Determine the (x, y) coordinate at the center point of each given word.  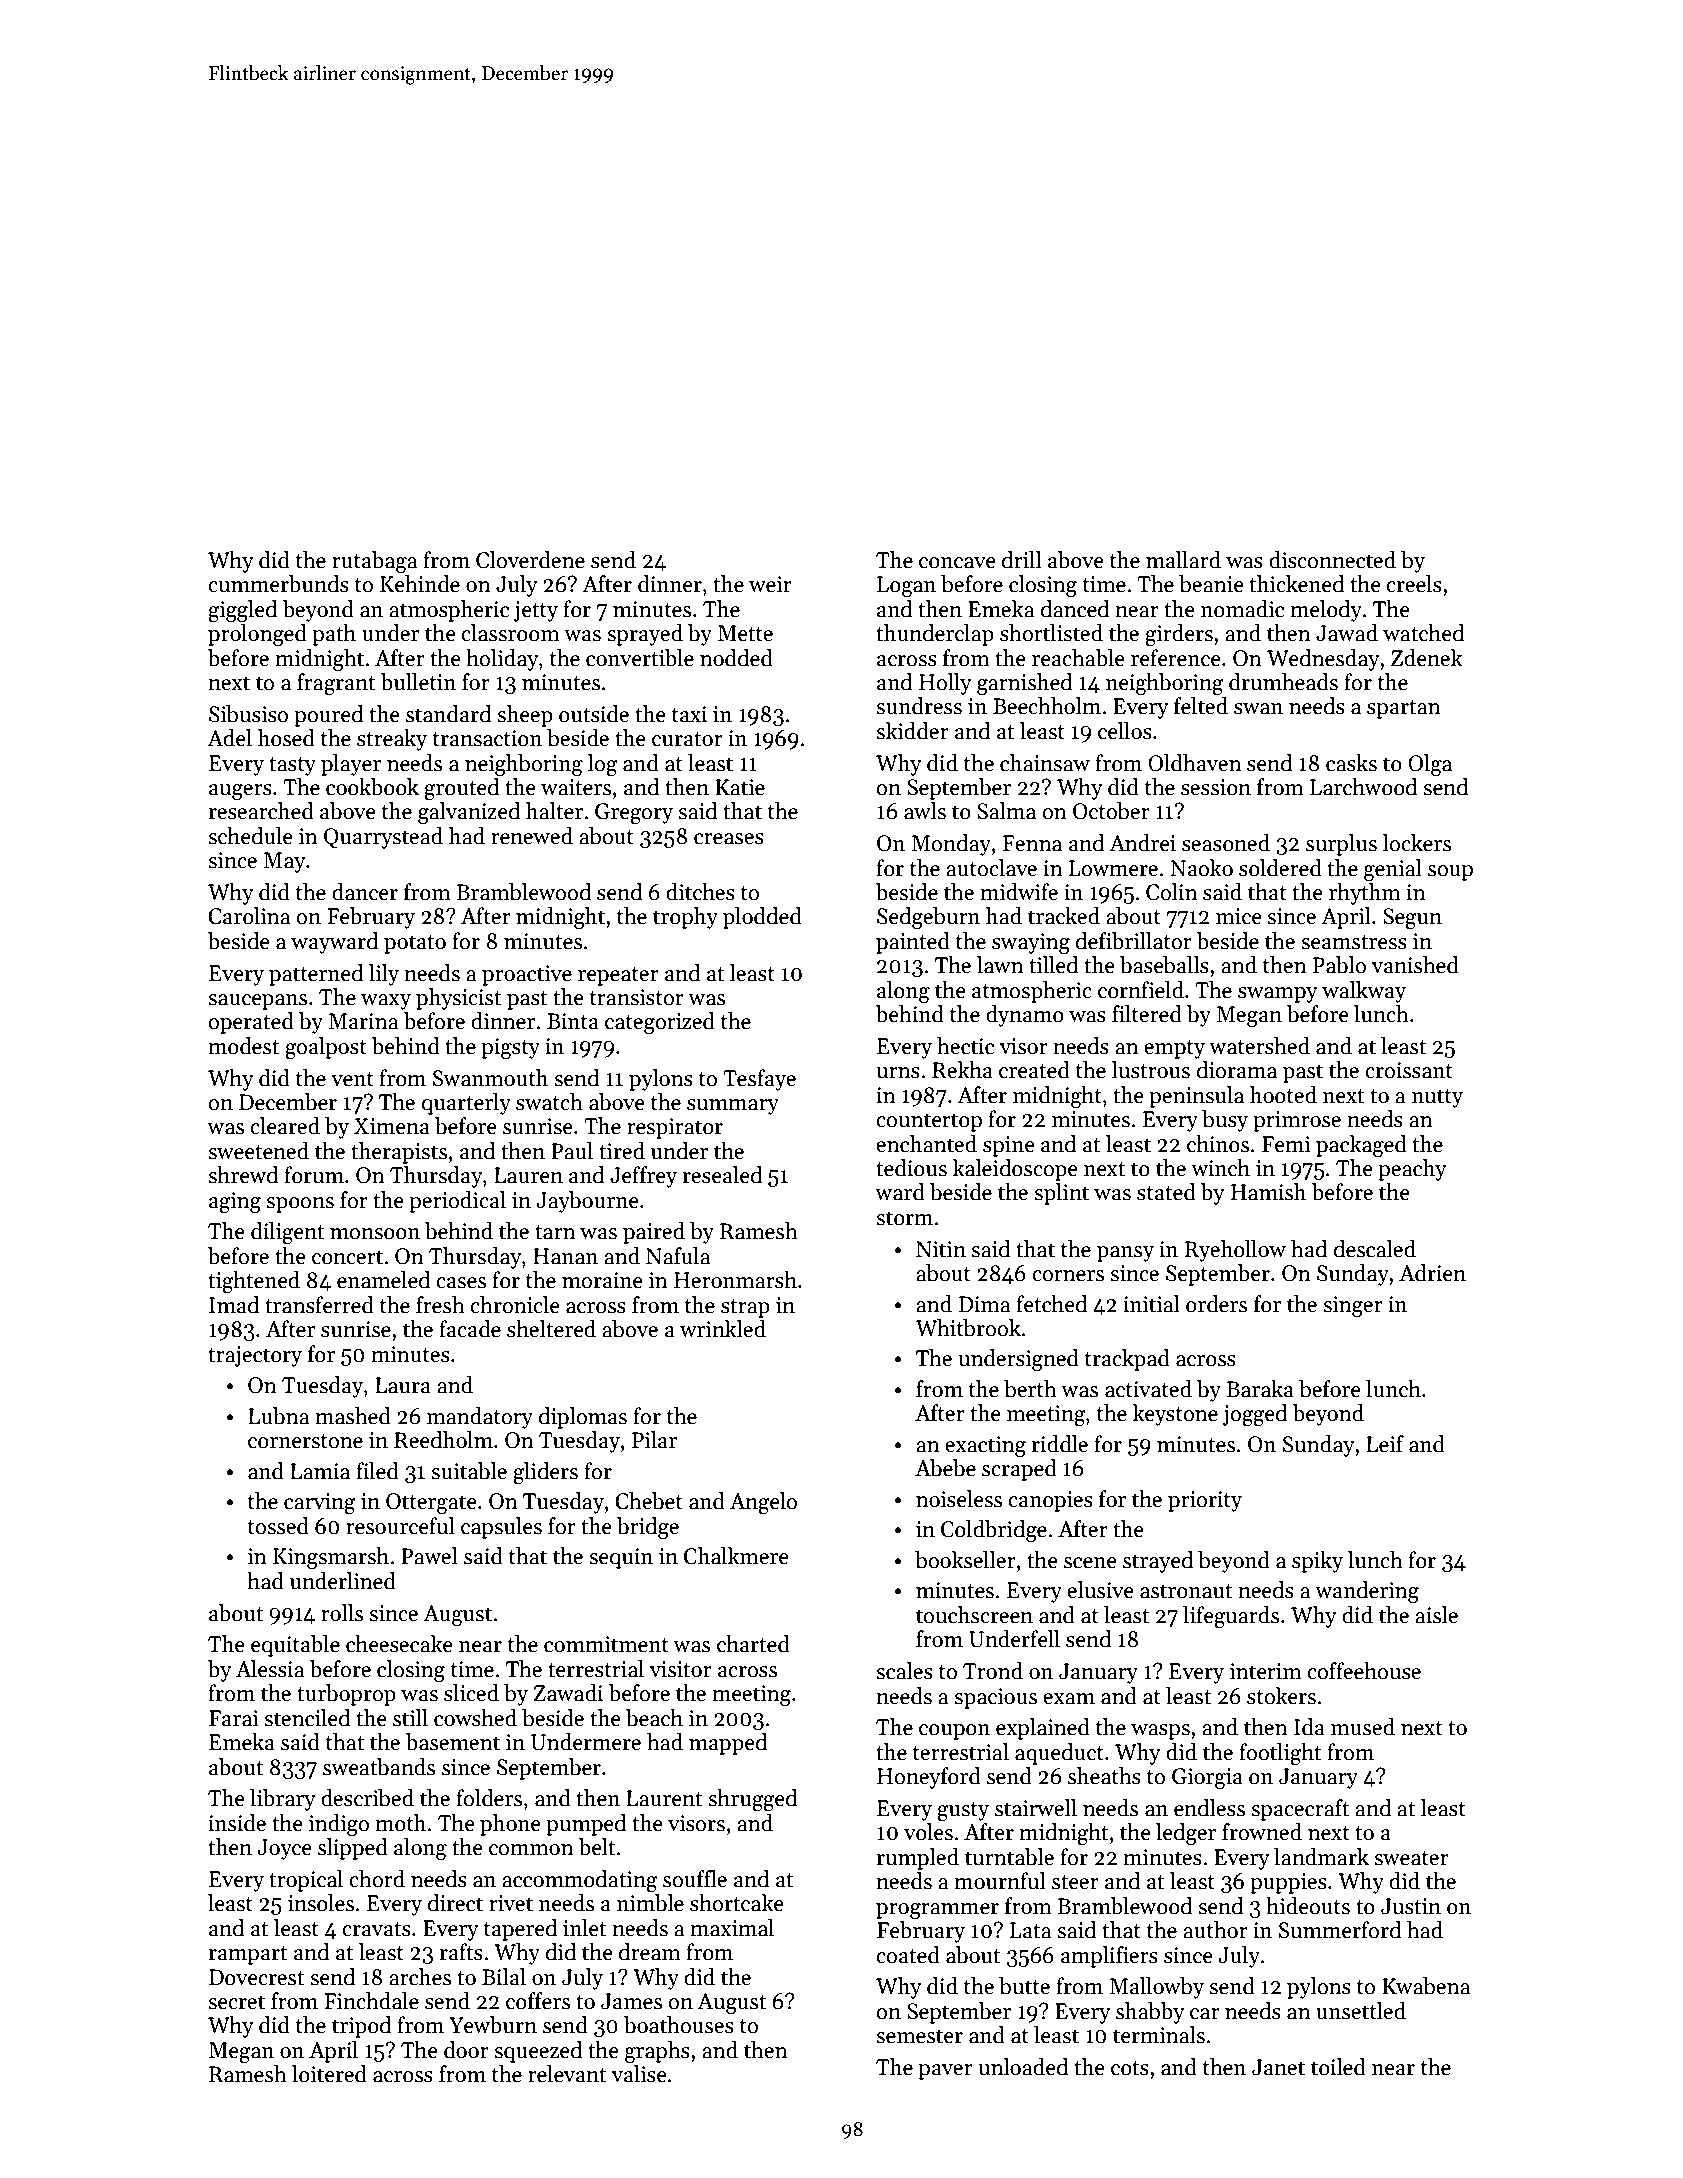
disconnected (1332, 560)
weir (770, 584)
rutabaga (375, 562)
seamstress (1354, 942)
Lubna (279, 1416)
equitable (295, 1646)
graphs (657, 2052)
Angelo (763, 1503)
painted (913, 943)
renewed (532, 836)
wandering (1367, 1592)
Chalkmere (736, 1556)
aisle (1436, 1615)
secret (236, 2002)
